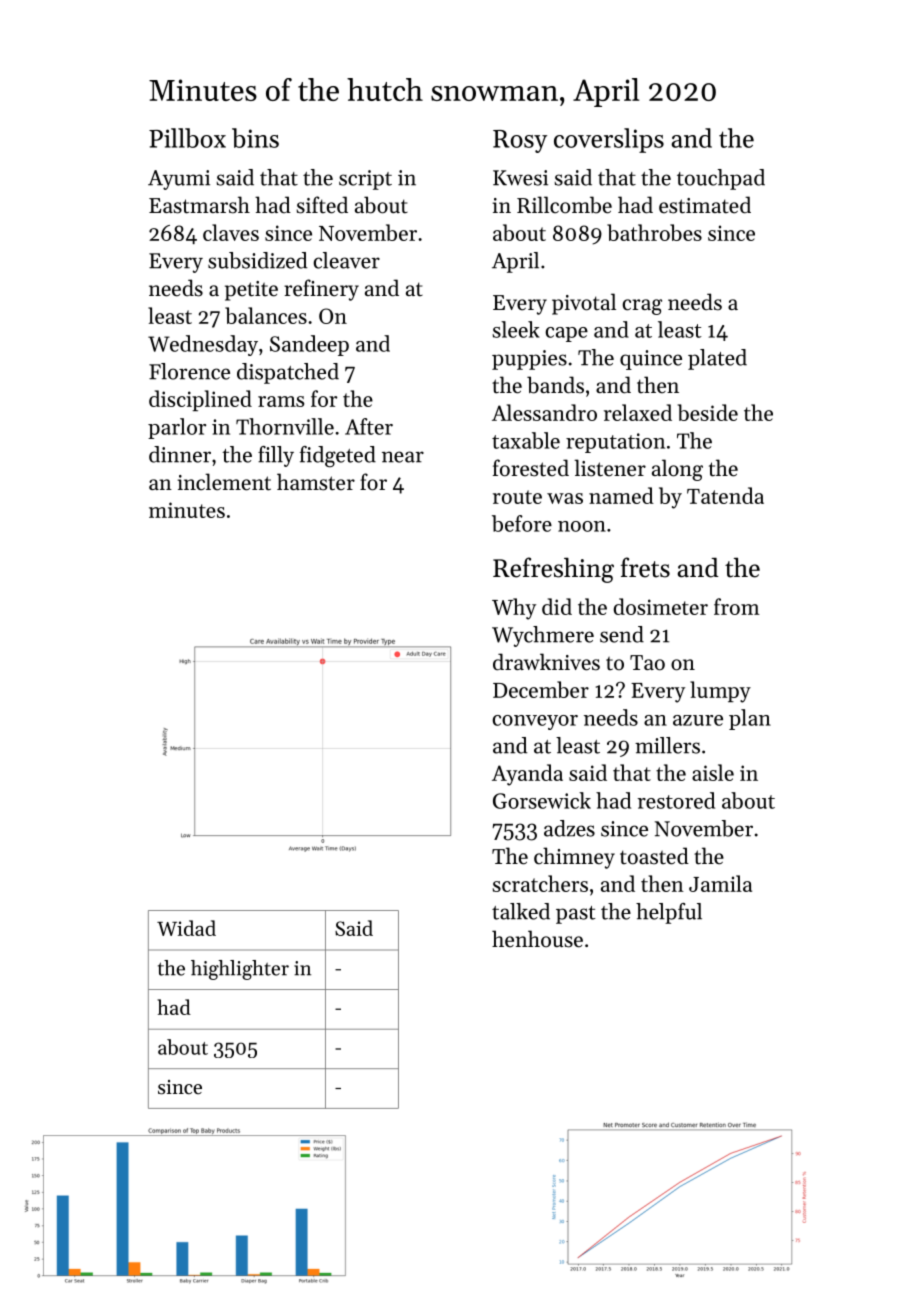 Image resolution: width=924 pixels, height=1311 pixels. I want to click on conveyor, so click(535, 722).
